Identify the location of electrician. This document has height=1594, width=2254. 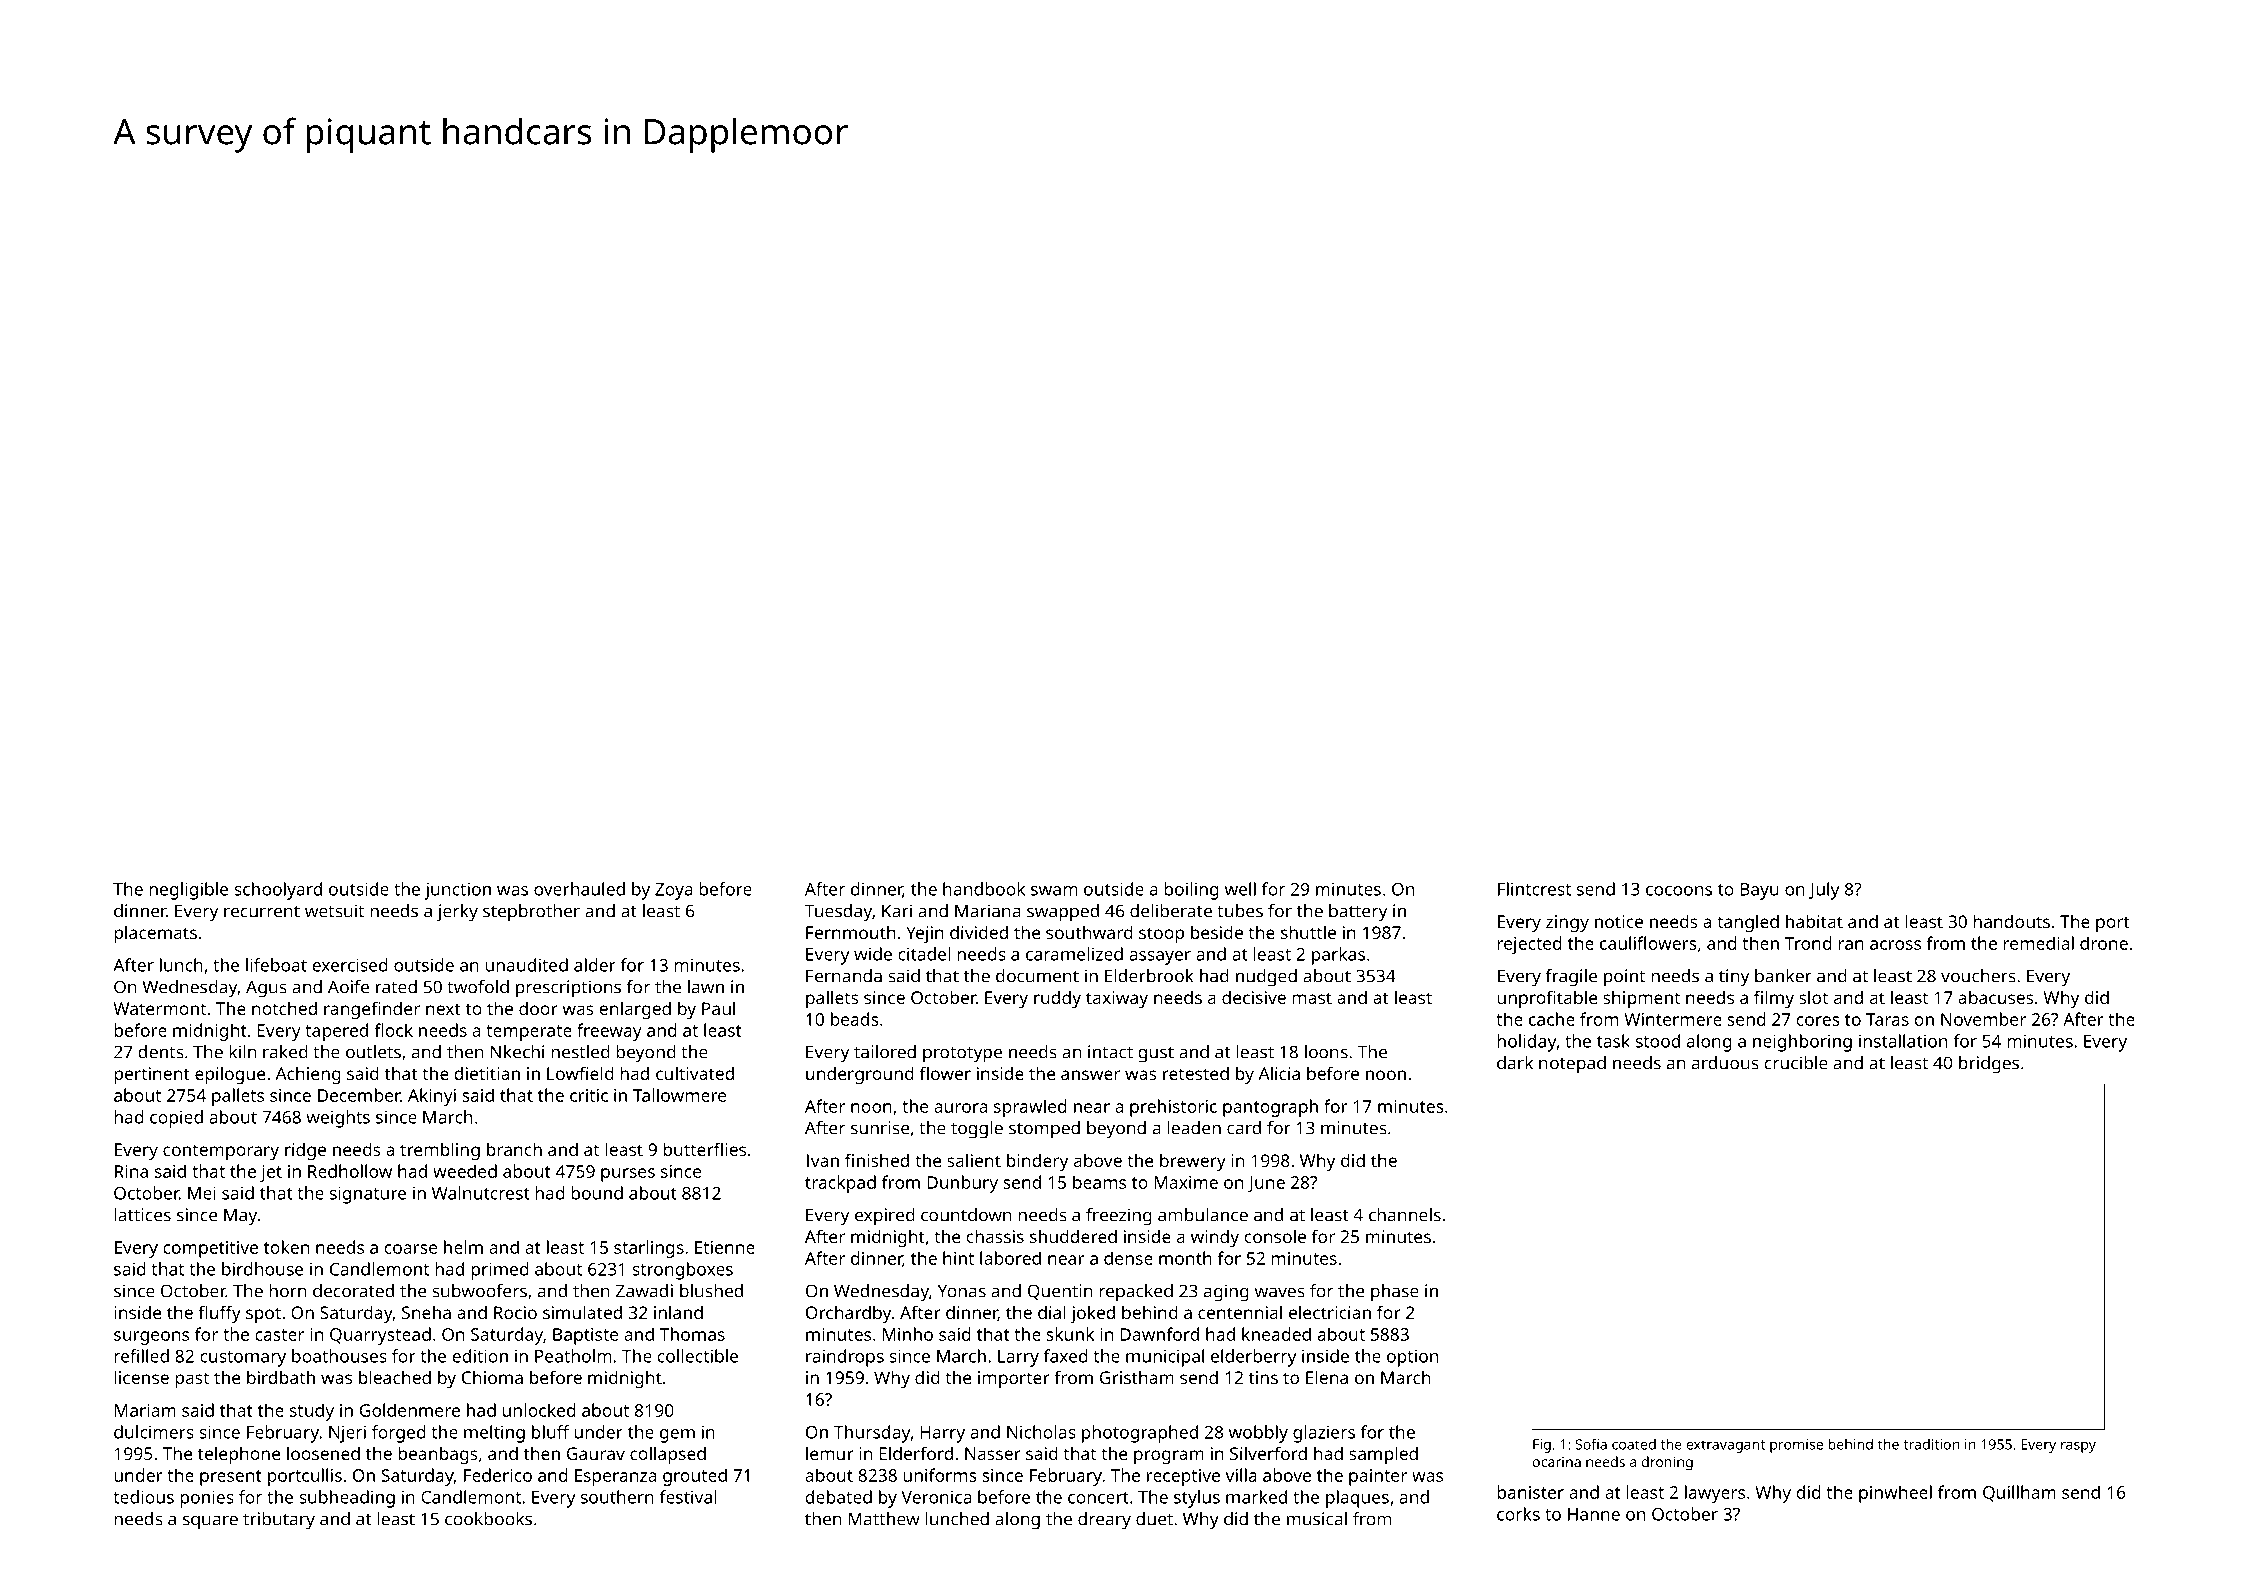
(1330, 1312).
